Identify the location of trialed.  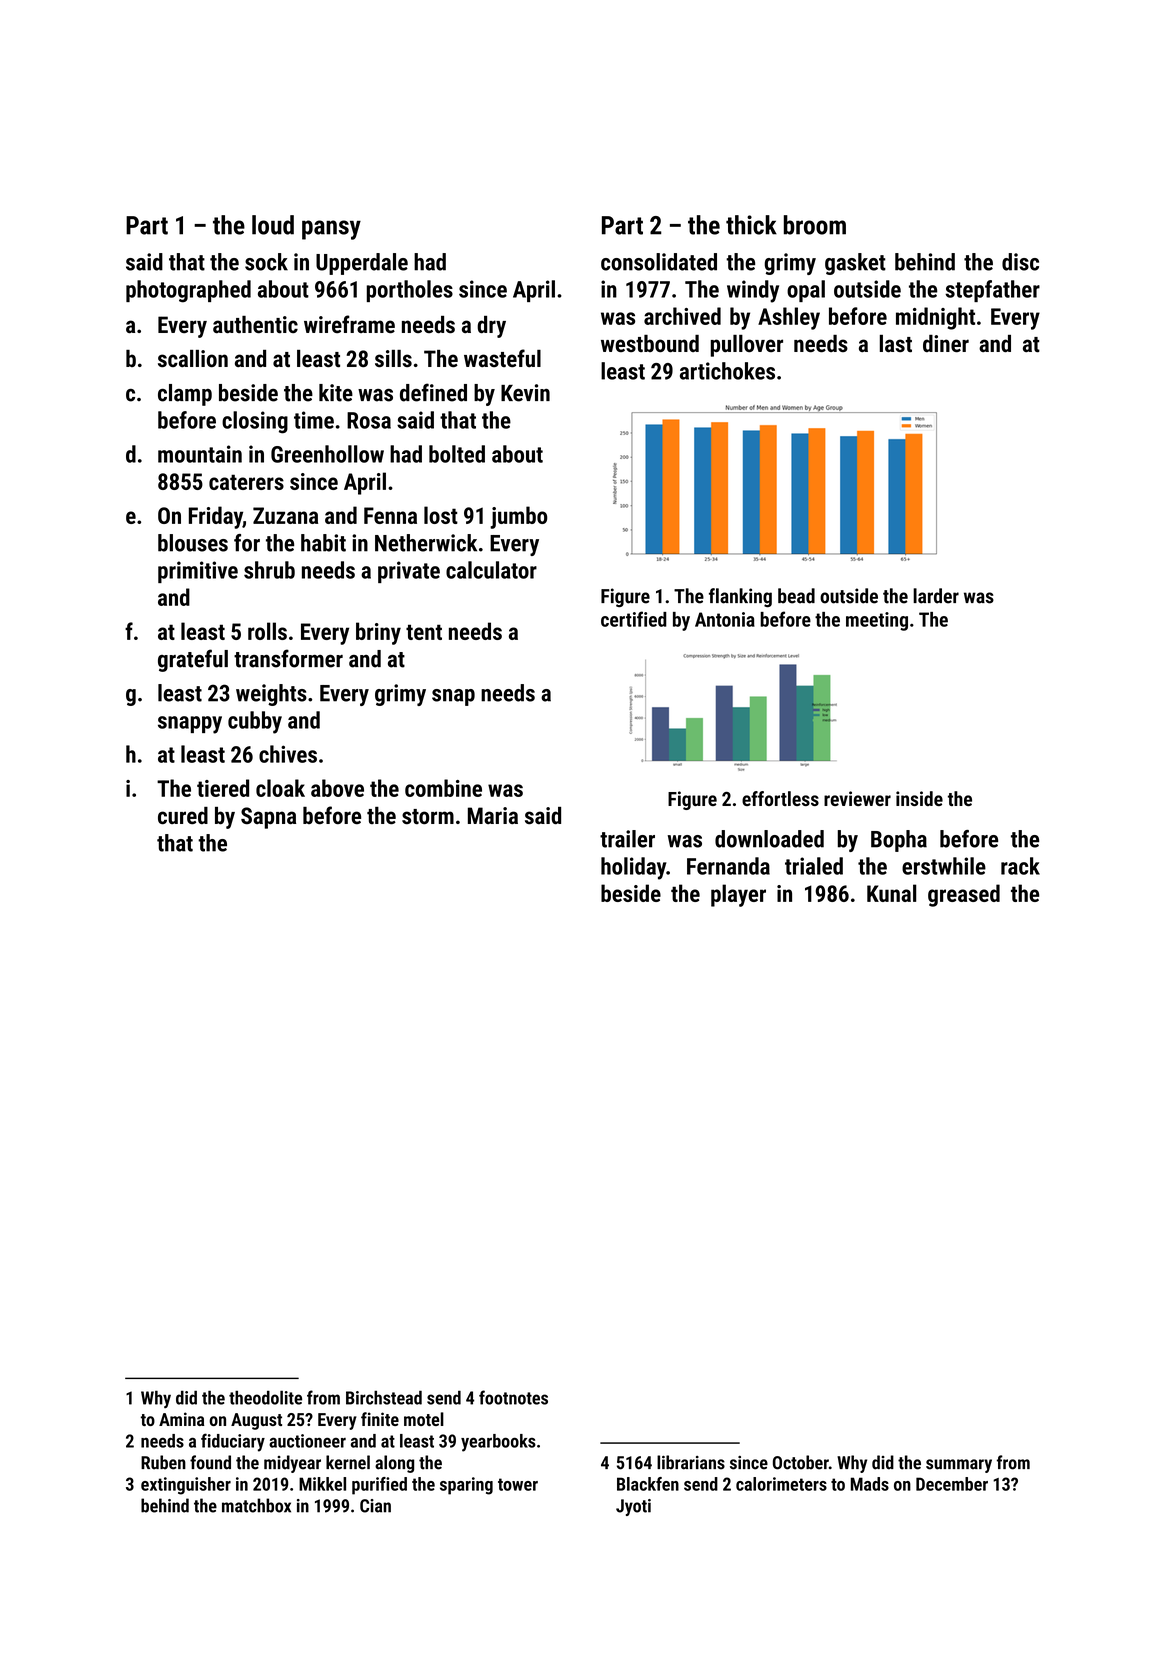
(814, 866).
